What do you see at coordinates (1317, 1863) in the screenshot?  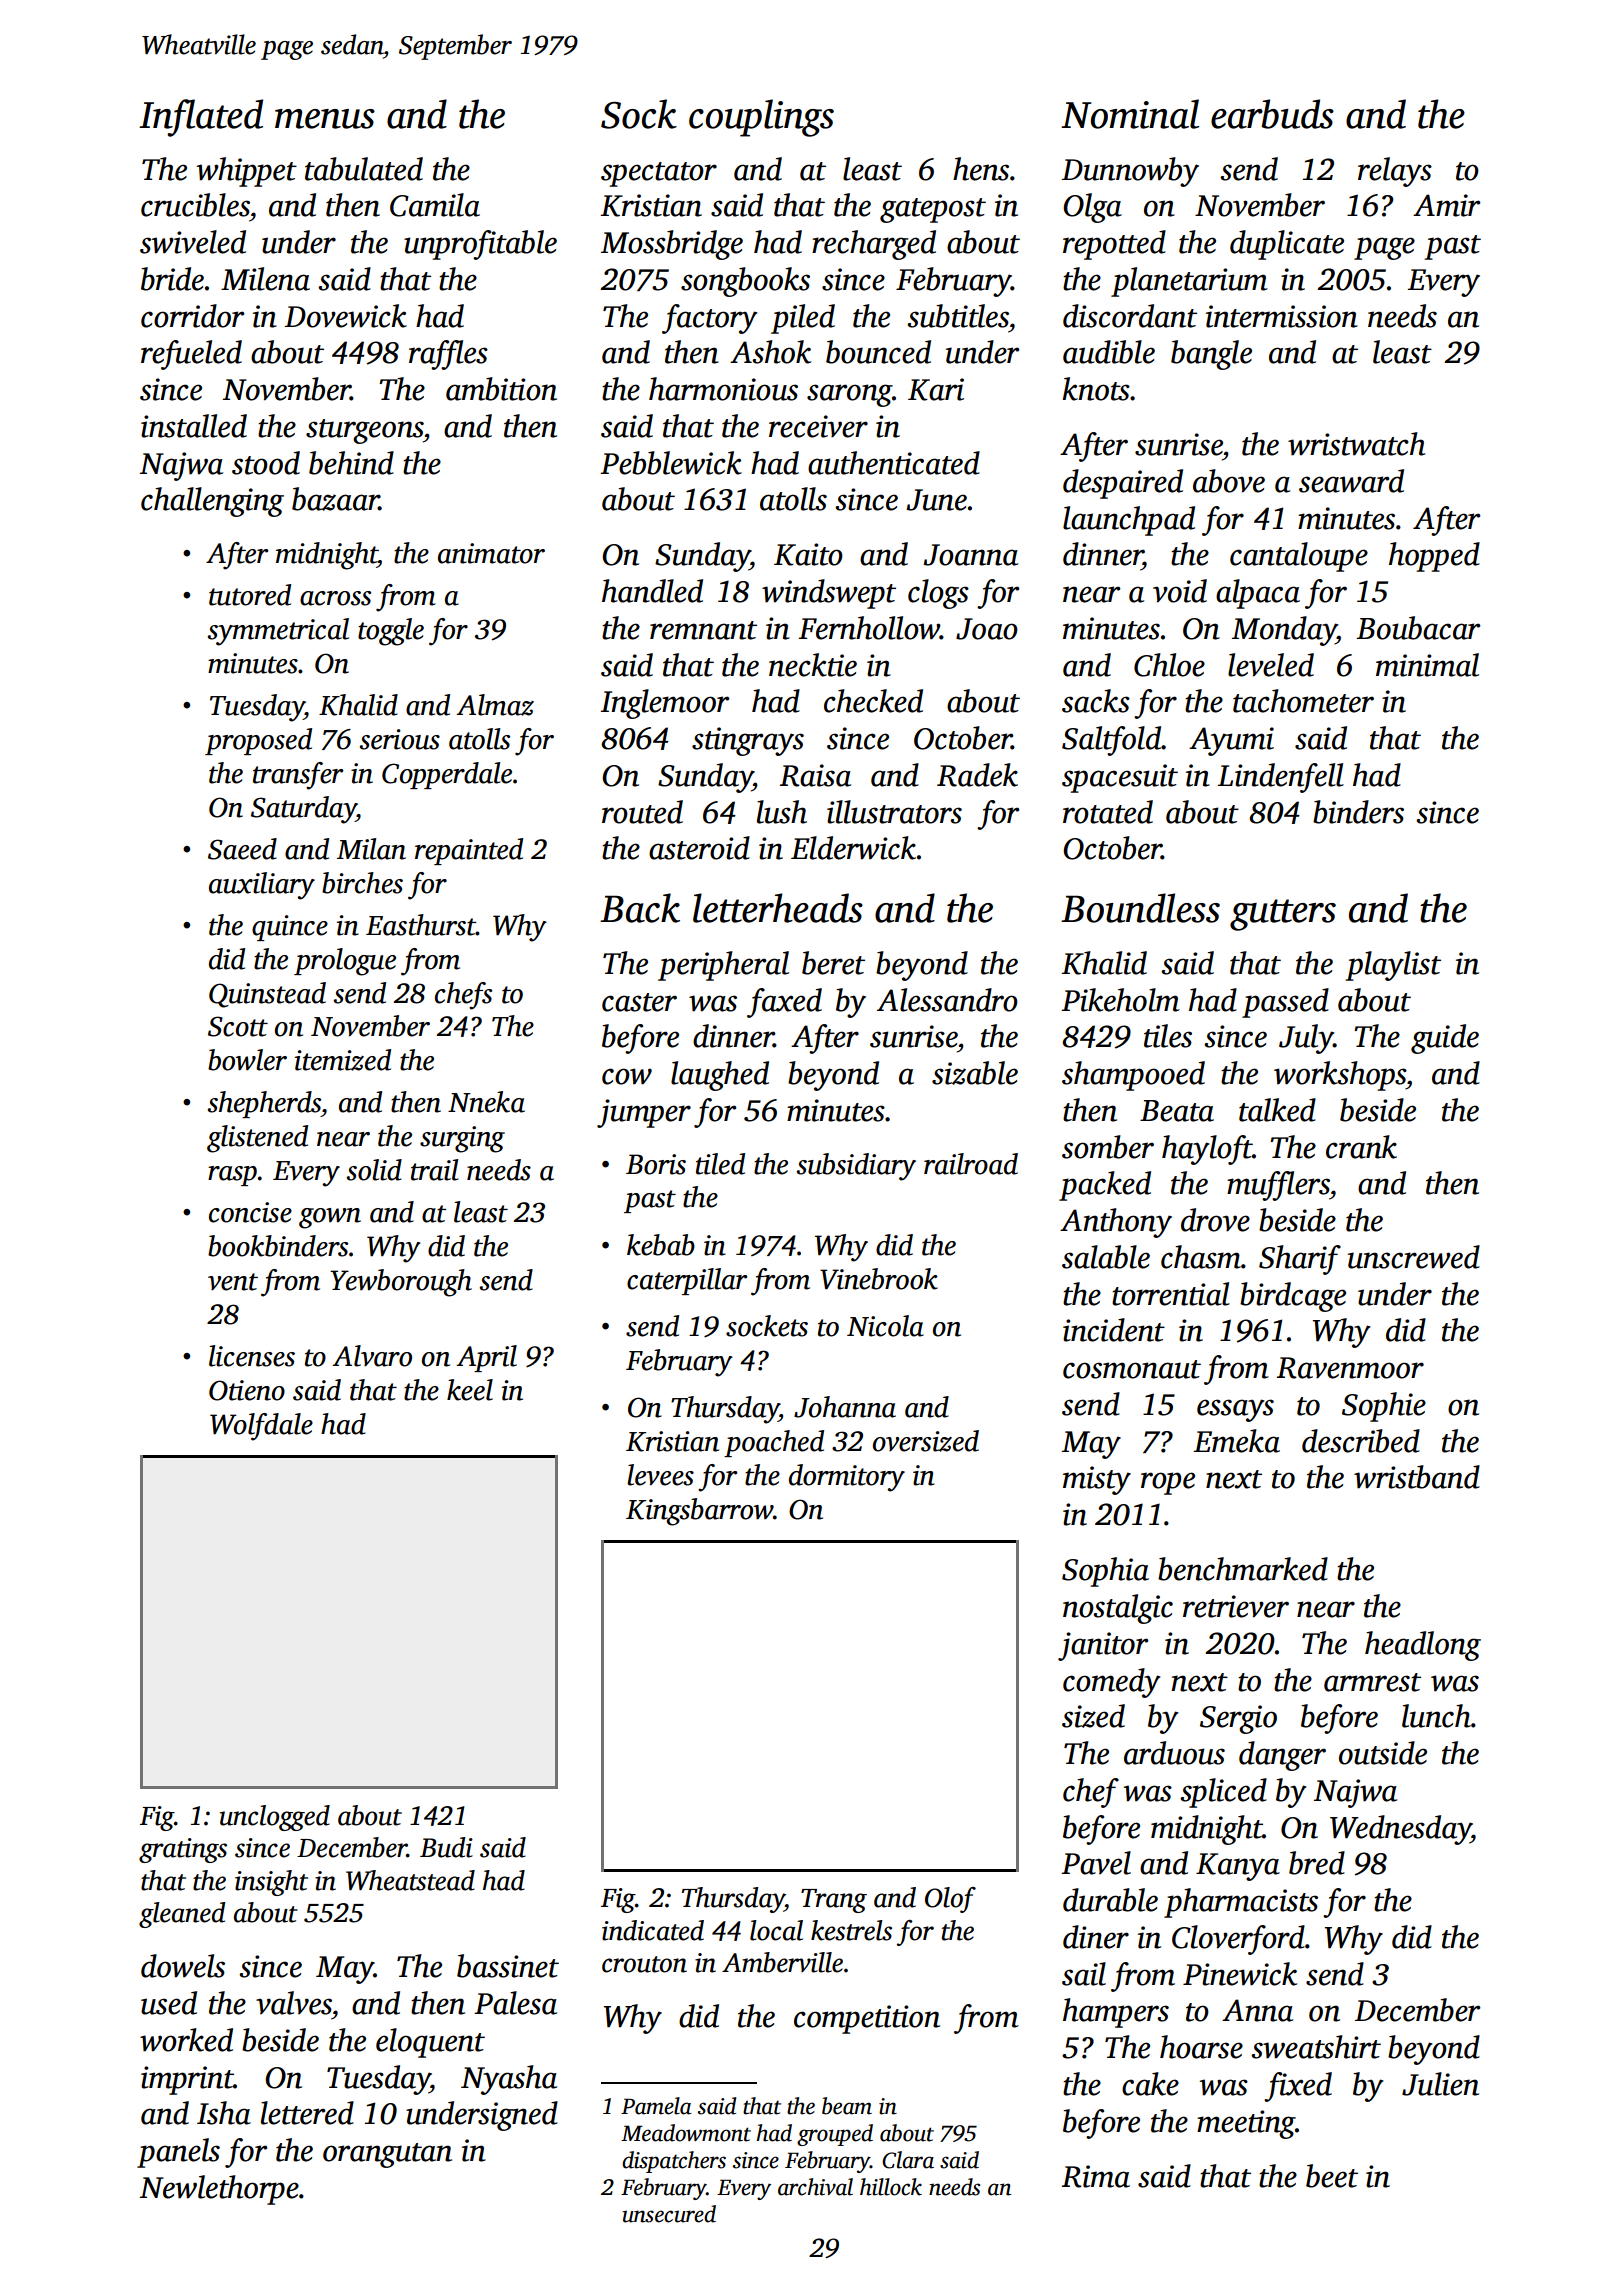 I see `bred` at bounding box center [1317, 1863].
